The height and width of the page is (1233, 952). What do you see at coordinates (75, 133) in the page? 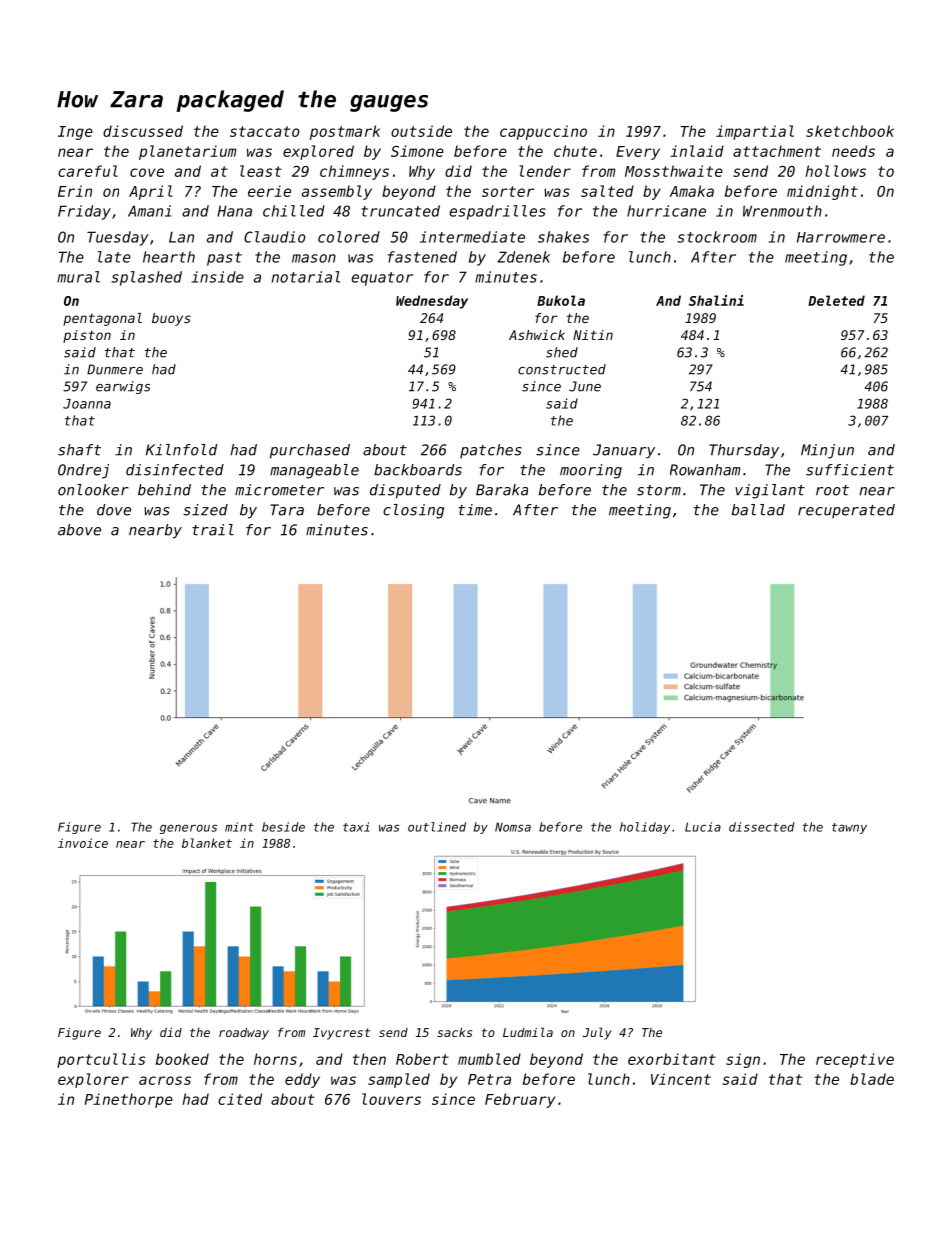
I see `Inge` at bounding box center [75, 133].
